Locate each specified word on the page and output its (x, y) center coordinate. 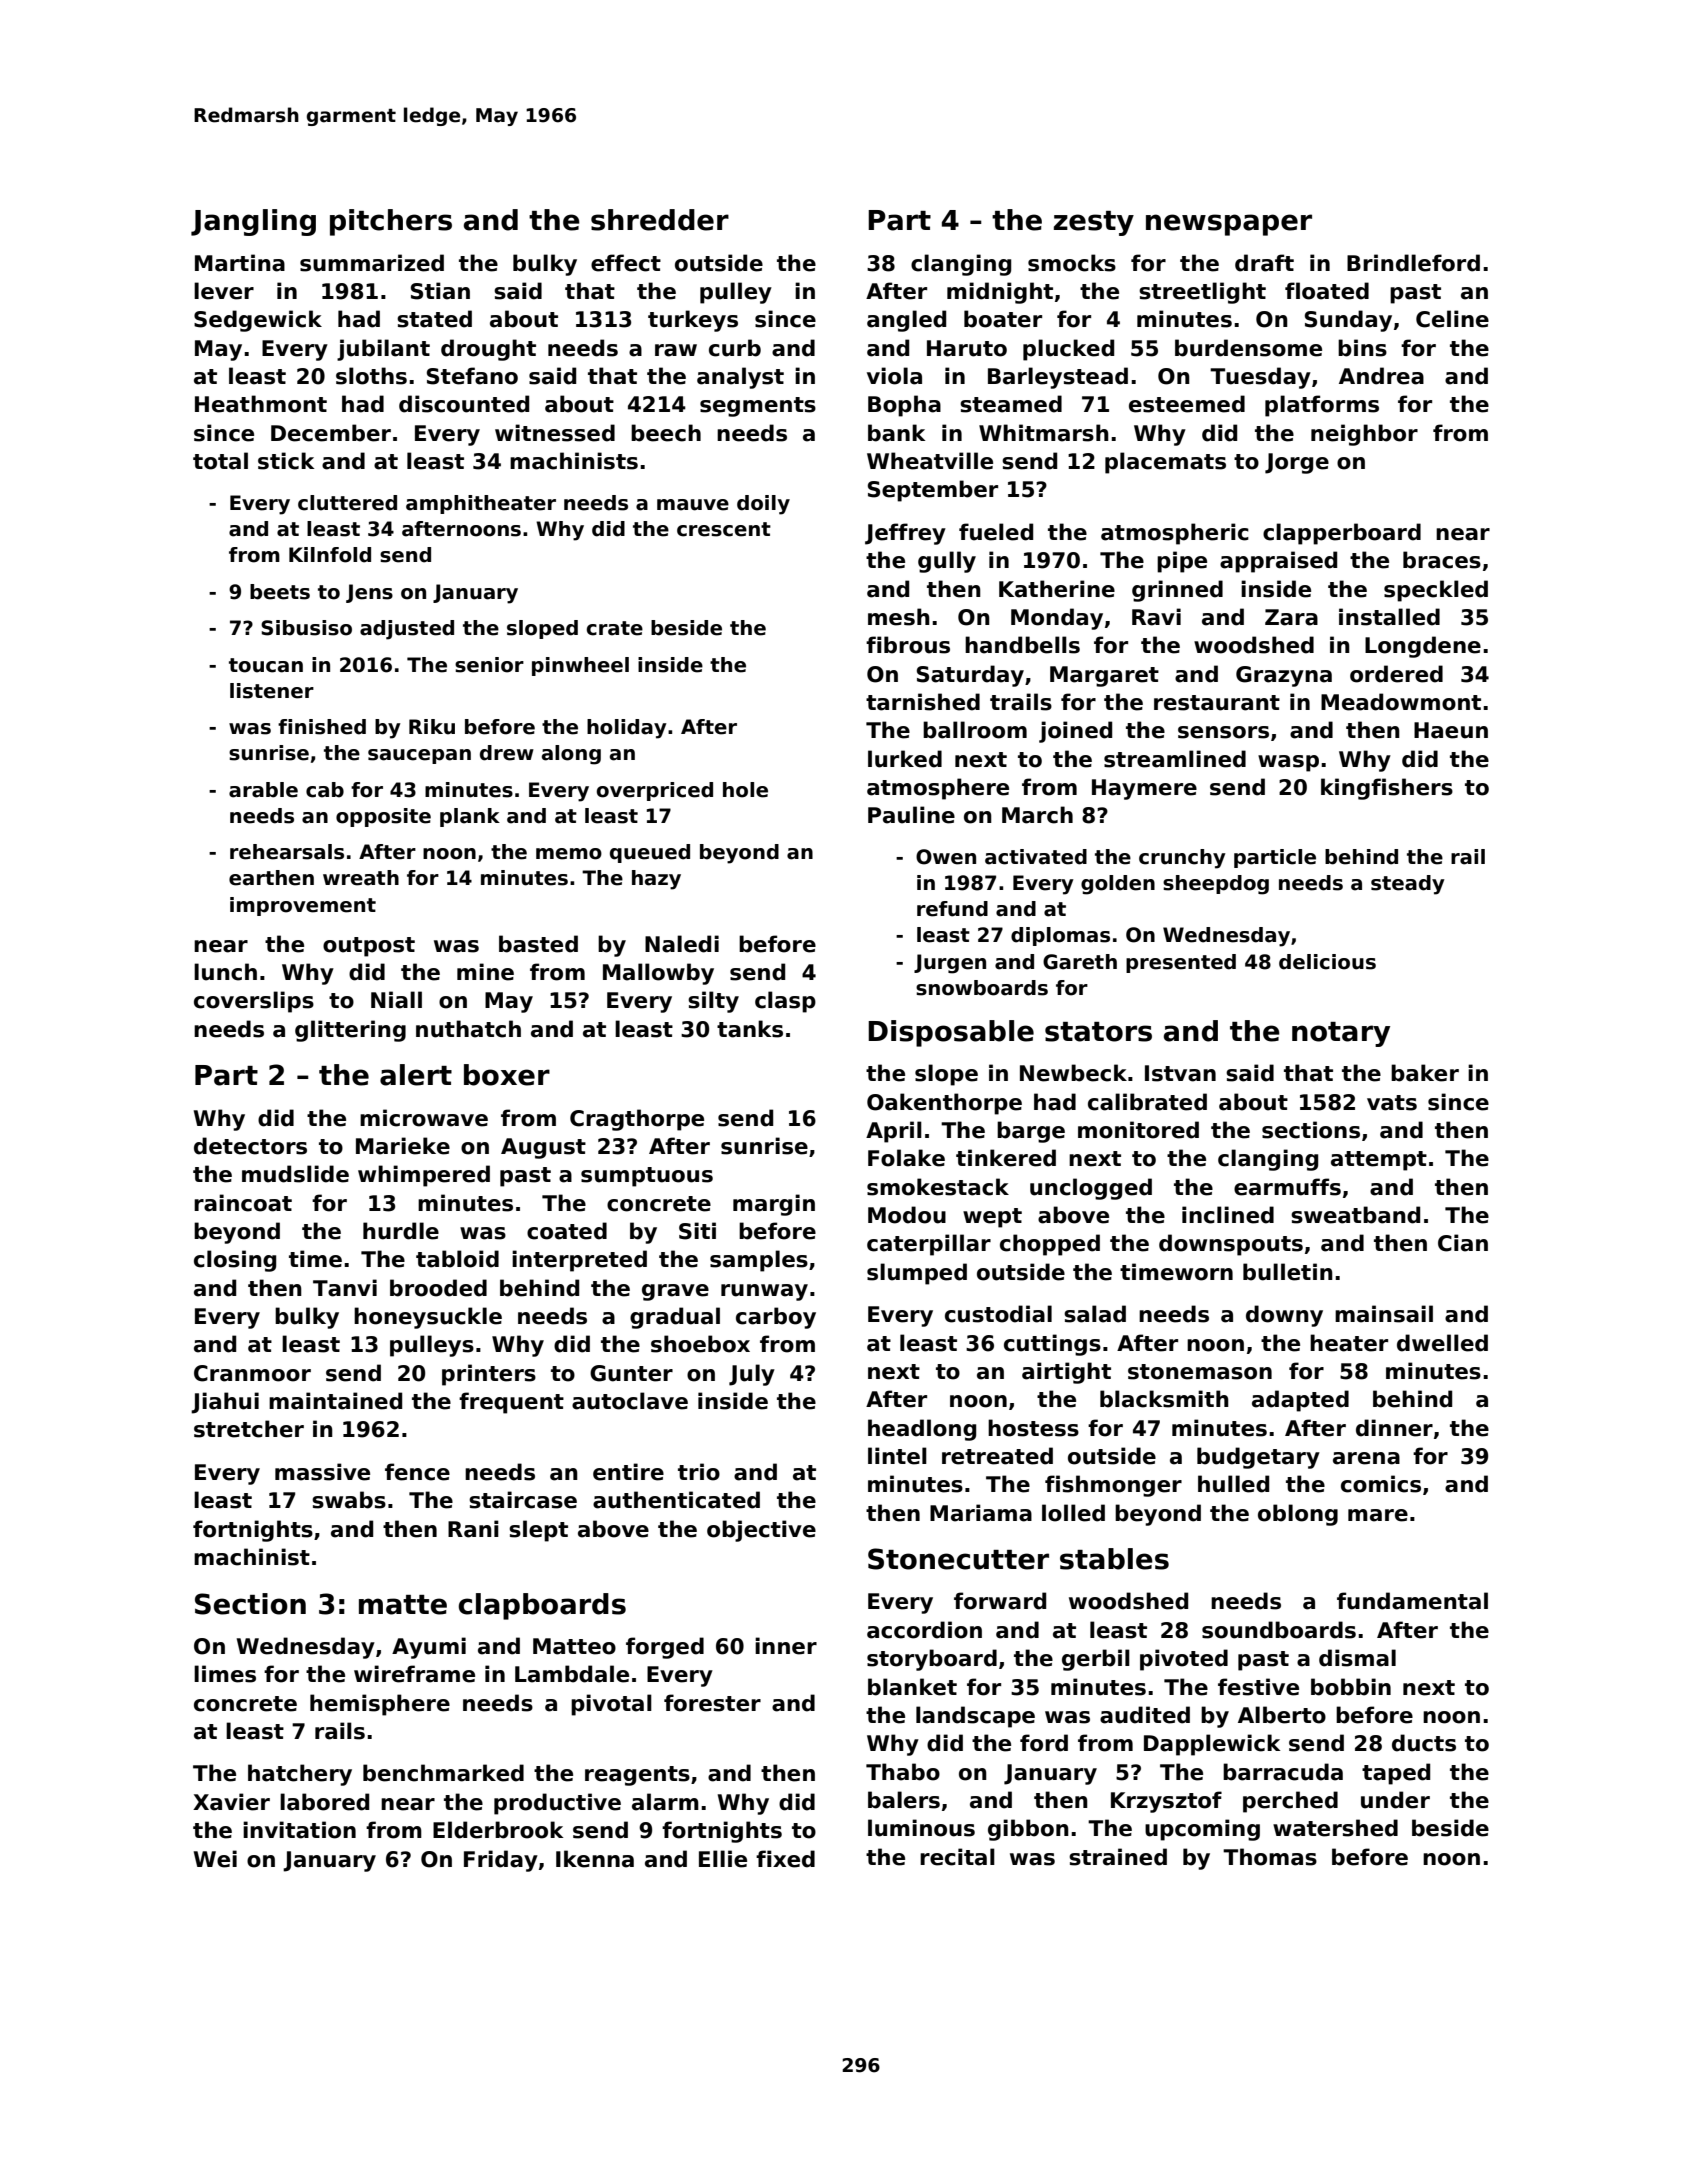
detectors (250, 1146)
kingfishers (1387, 789)
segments (758, 407)
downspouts (1231, 1245)
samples (759, 1261)
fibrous (908, 645)
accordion (924, 1630)
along (571, 755)
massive (322, 1472)
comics (1381, 1484)
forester (712, 1703)
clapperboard (1342, 534)
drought (488, 350)
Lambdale (572, 1674)
